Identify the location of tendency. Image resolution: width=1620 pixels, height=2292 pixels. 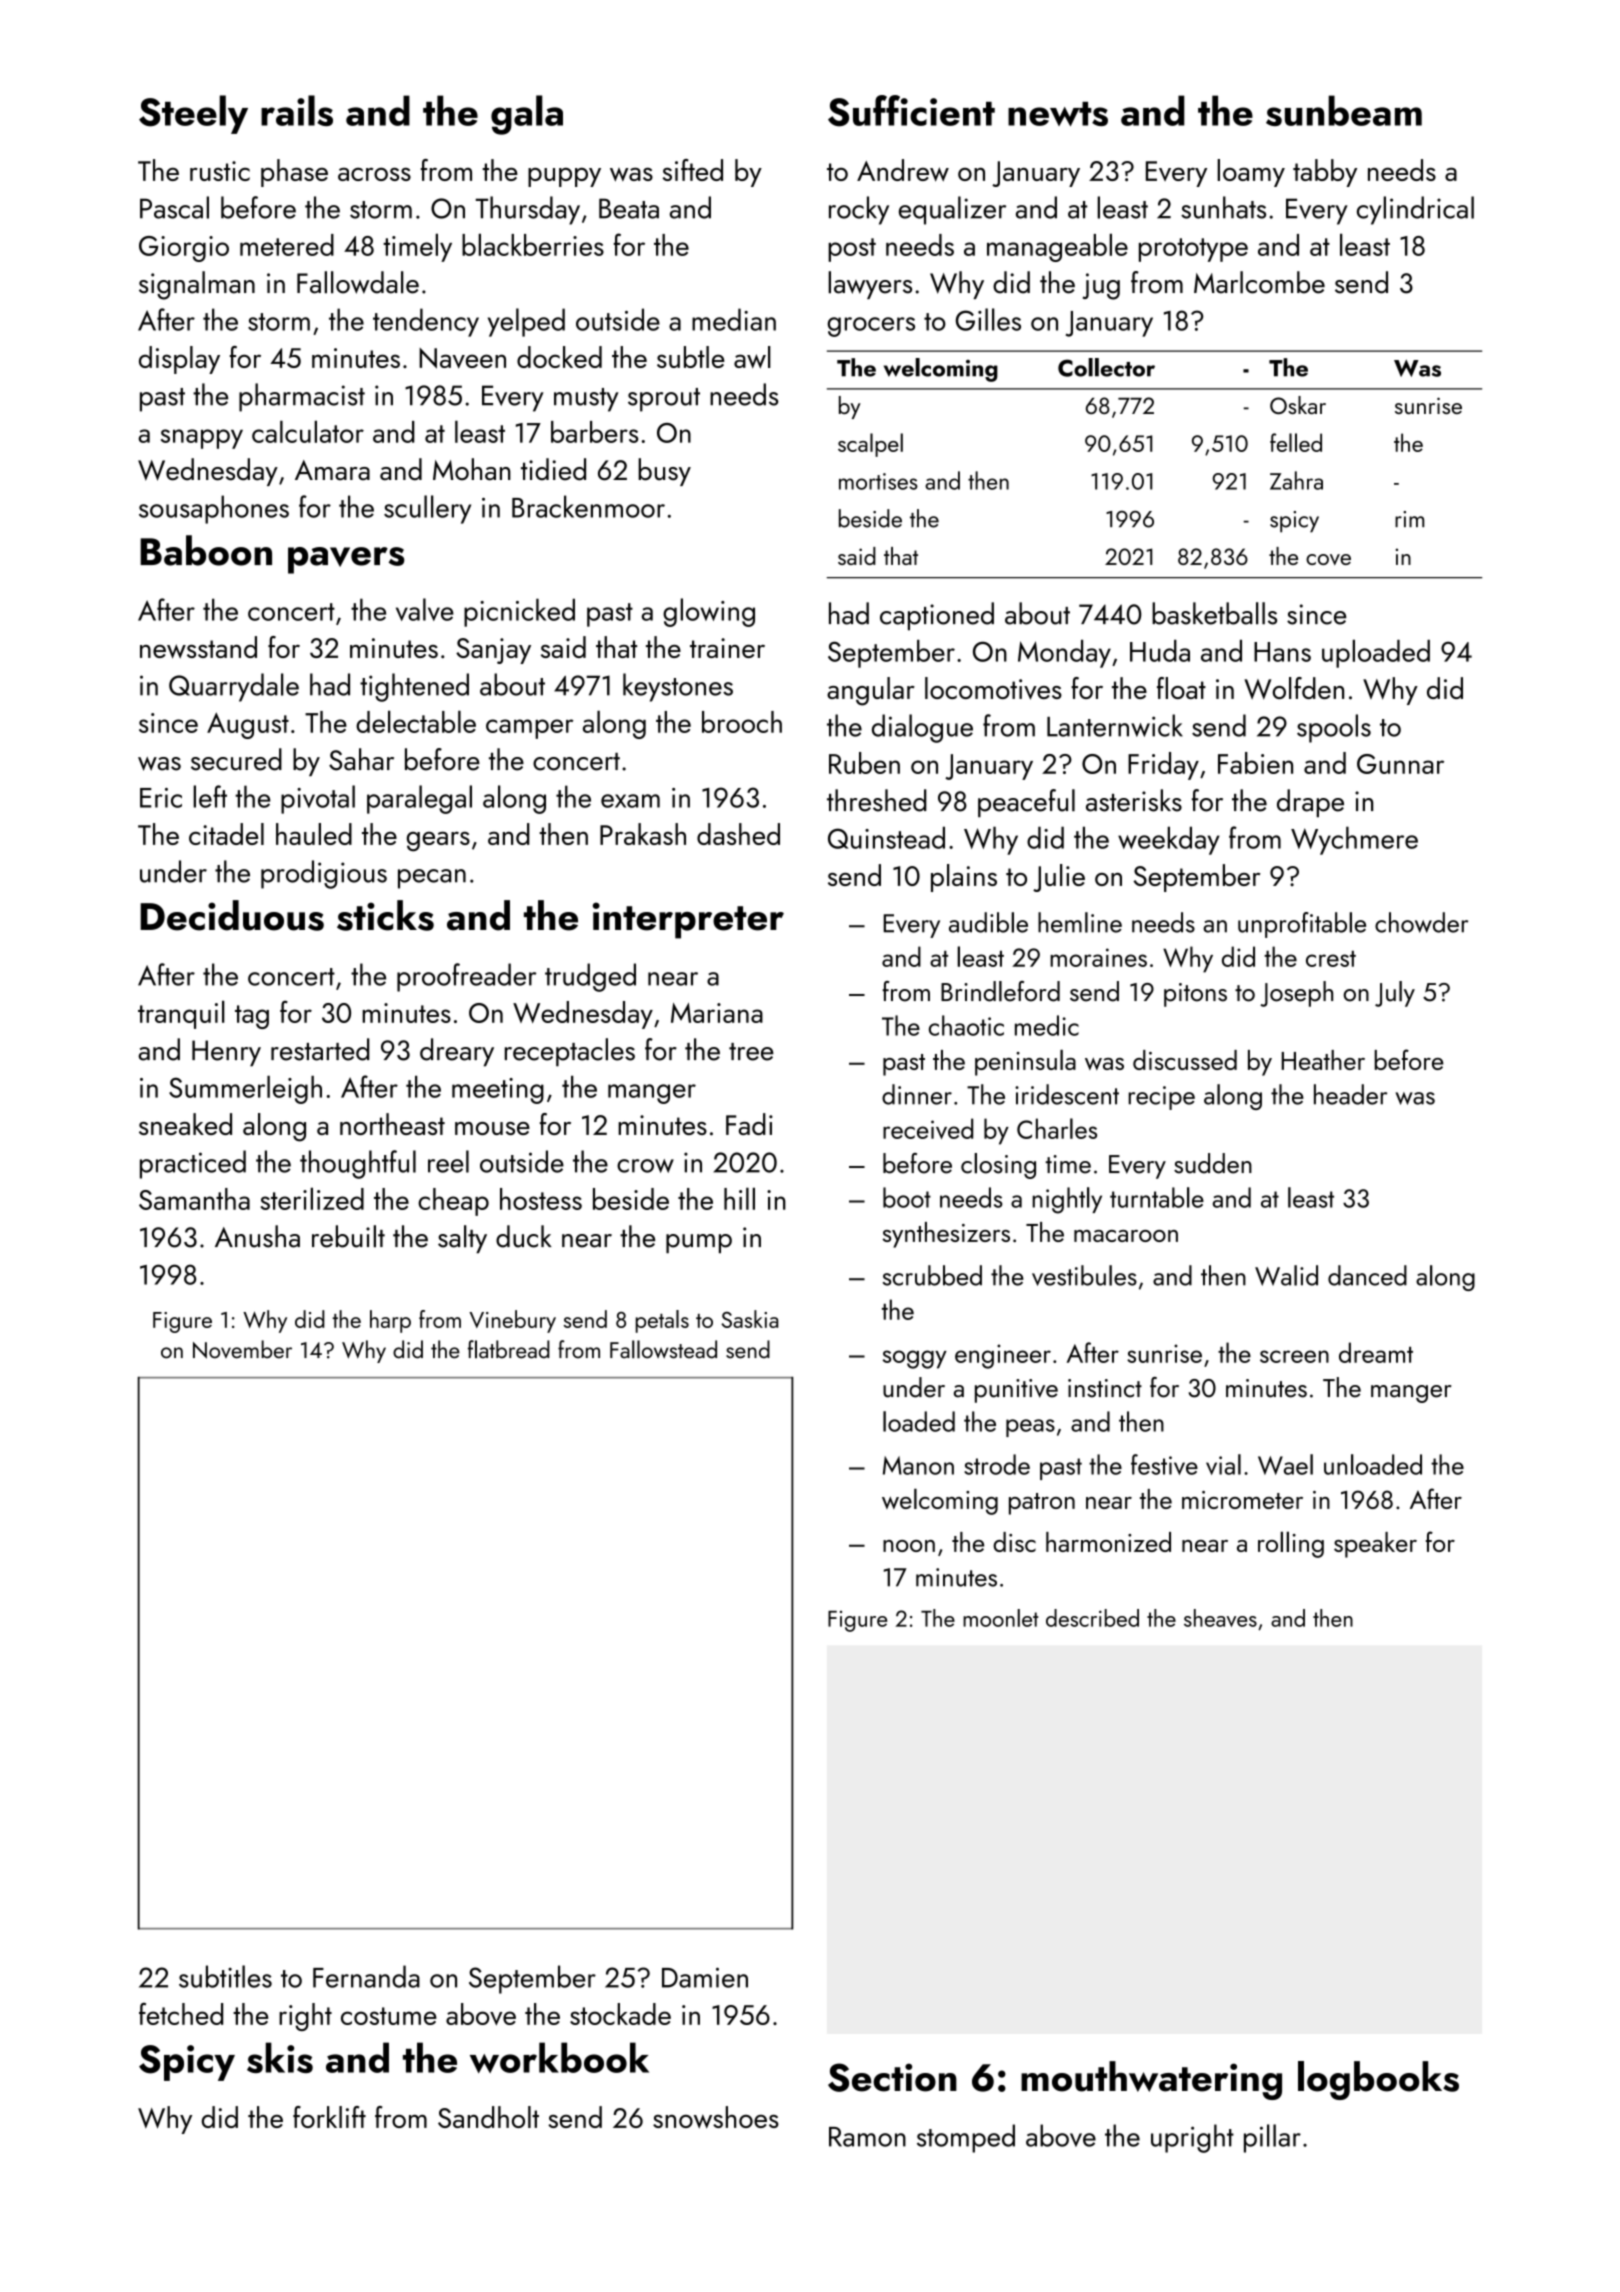
(426, 322).
